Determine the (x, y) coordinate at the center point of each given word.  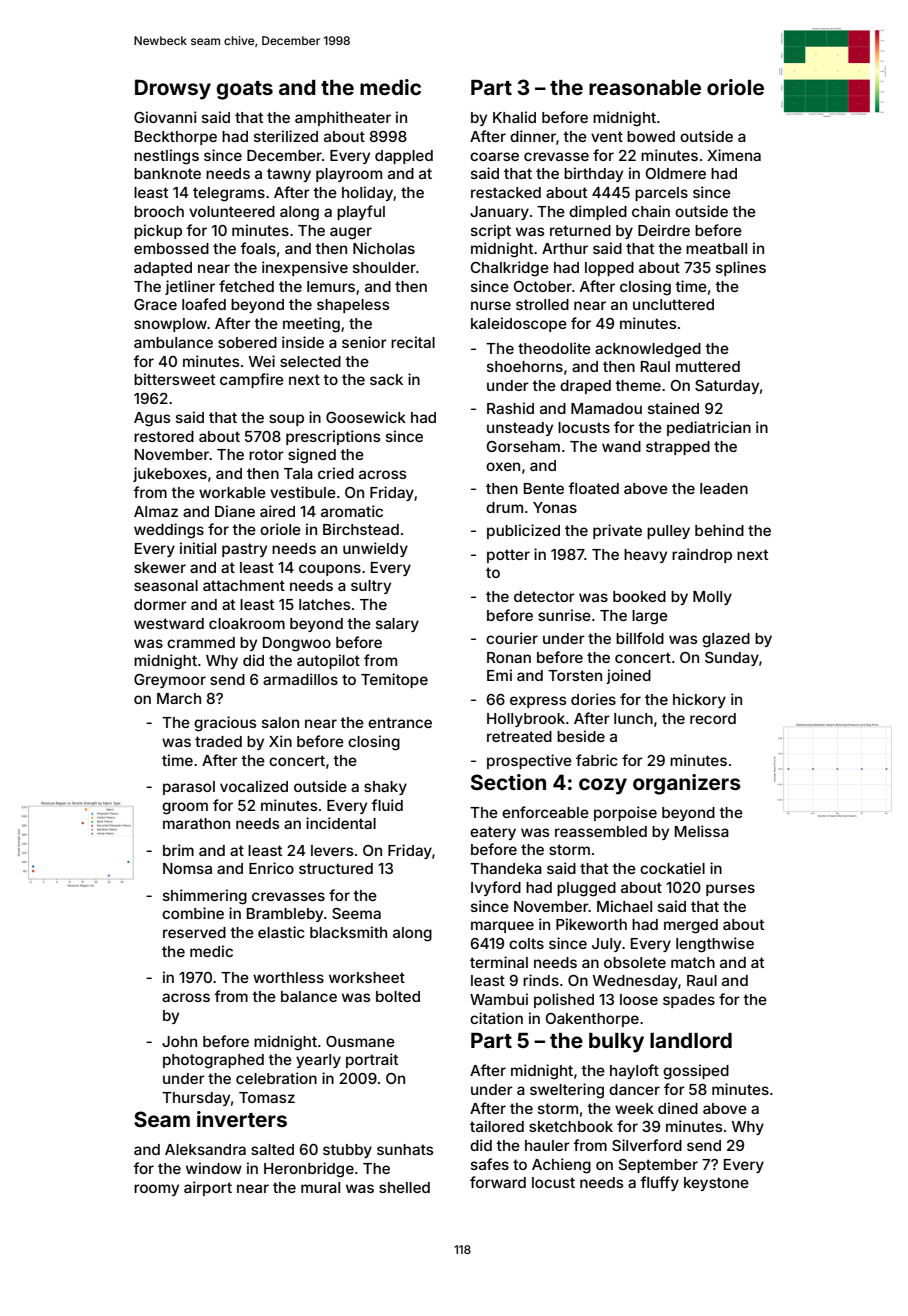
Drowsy (173, 89)
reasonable (645, 87)
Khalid (514, 117)
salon (280, 722)
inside (303, 342)
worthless (288, 977)
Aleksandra (205, 1149)
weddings (169, 531)
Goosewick (366, 417)
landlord (691, 1040)
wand (621, 446)
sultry (371, 587)
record (713, 718)
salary (397, 625)
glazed (726, 640)
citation (496, 1018)
